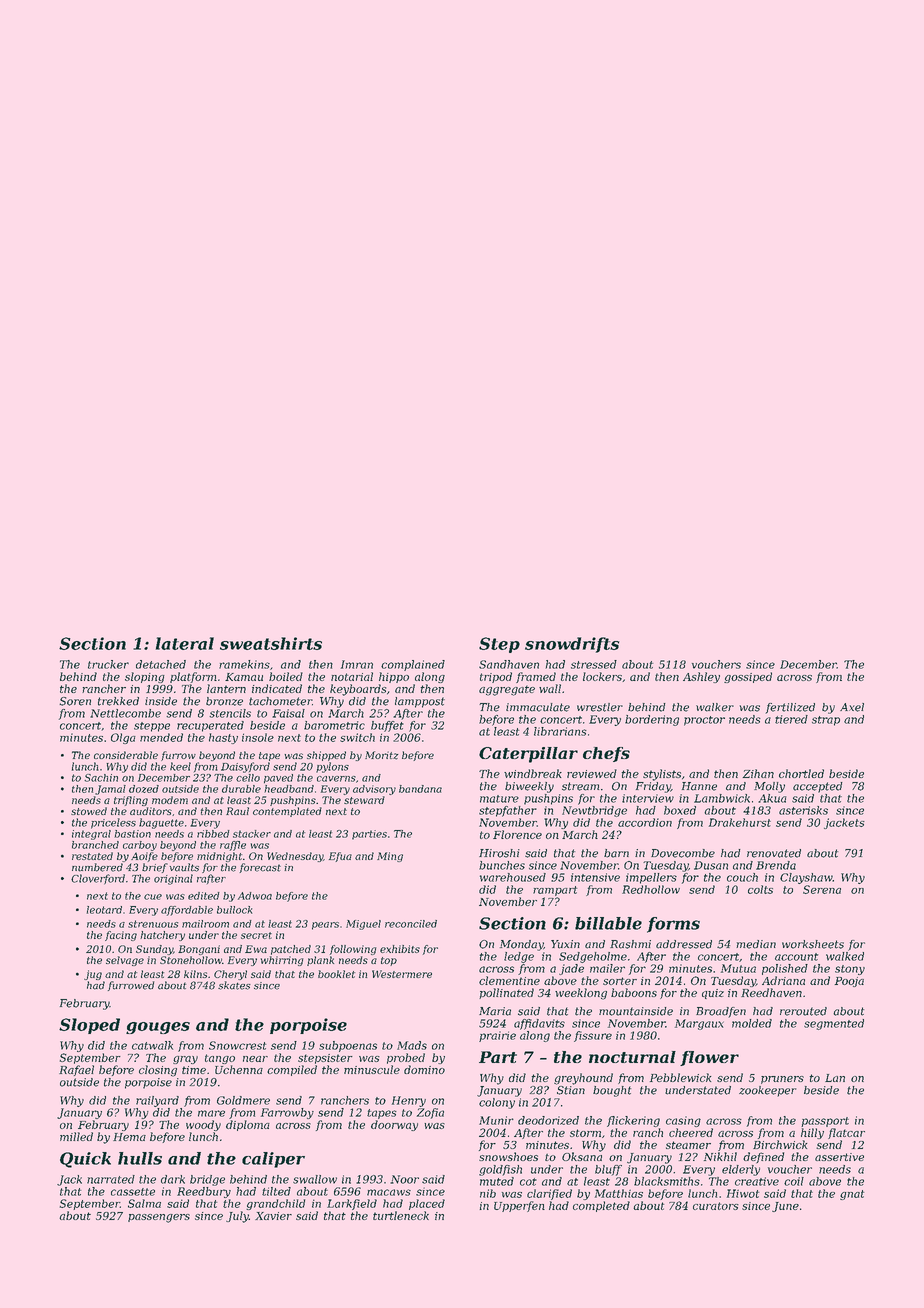 The width and height of the image is (924, 1308). What do you see at coordinates (133, 1192) in the image?
I see `cassette` at bounding box center [133, 1192].
